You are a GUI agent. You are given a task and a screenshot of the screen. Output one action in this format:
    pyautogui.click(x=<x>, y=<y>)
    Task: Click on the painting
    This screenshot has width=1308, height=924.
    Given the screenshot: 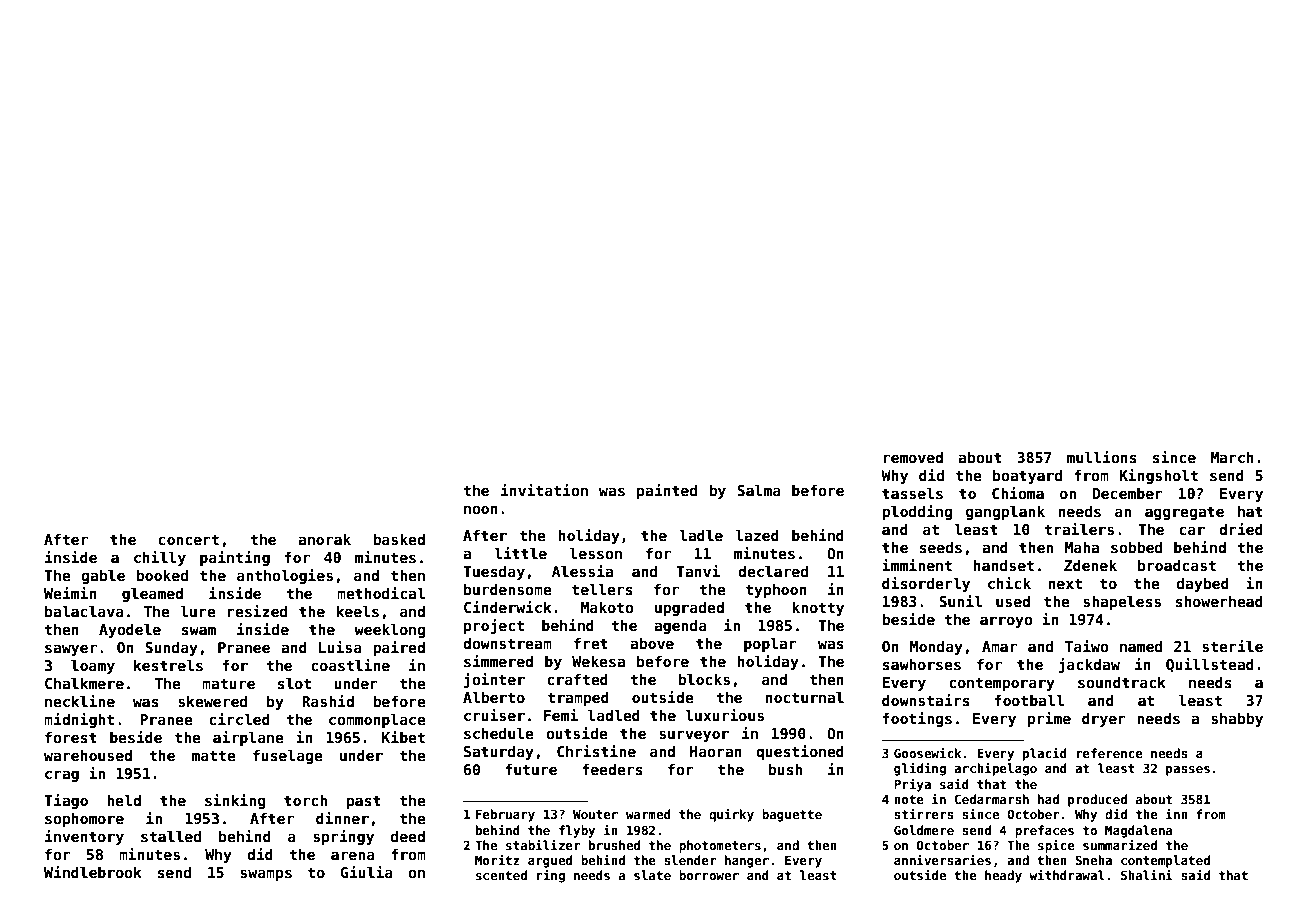 What is the action you would take?
    pyautogui.click(x=235, y=558)
